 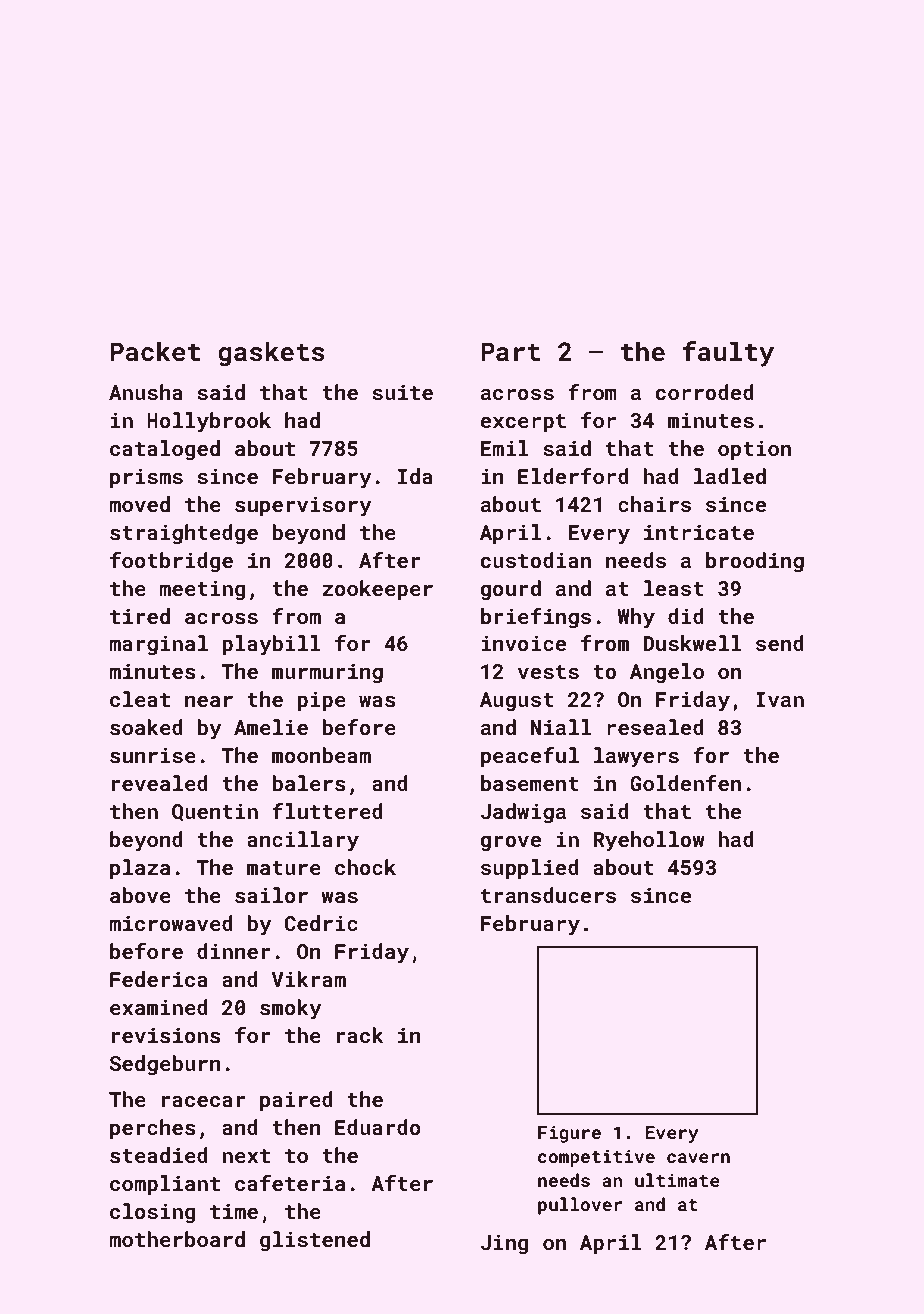 I want to click on Packet, so click(x=155, y=351).
